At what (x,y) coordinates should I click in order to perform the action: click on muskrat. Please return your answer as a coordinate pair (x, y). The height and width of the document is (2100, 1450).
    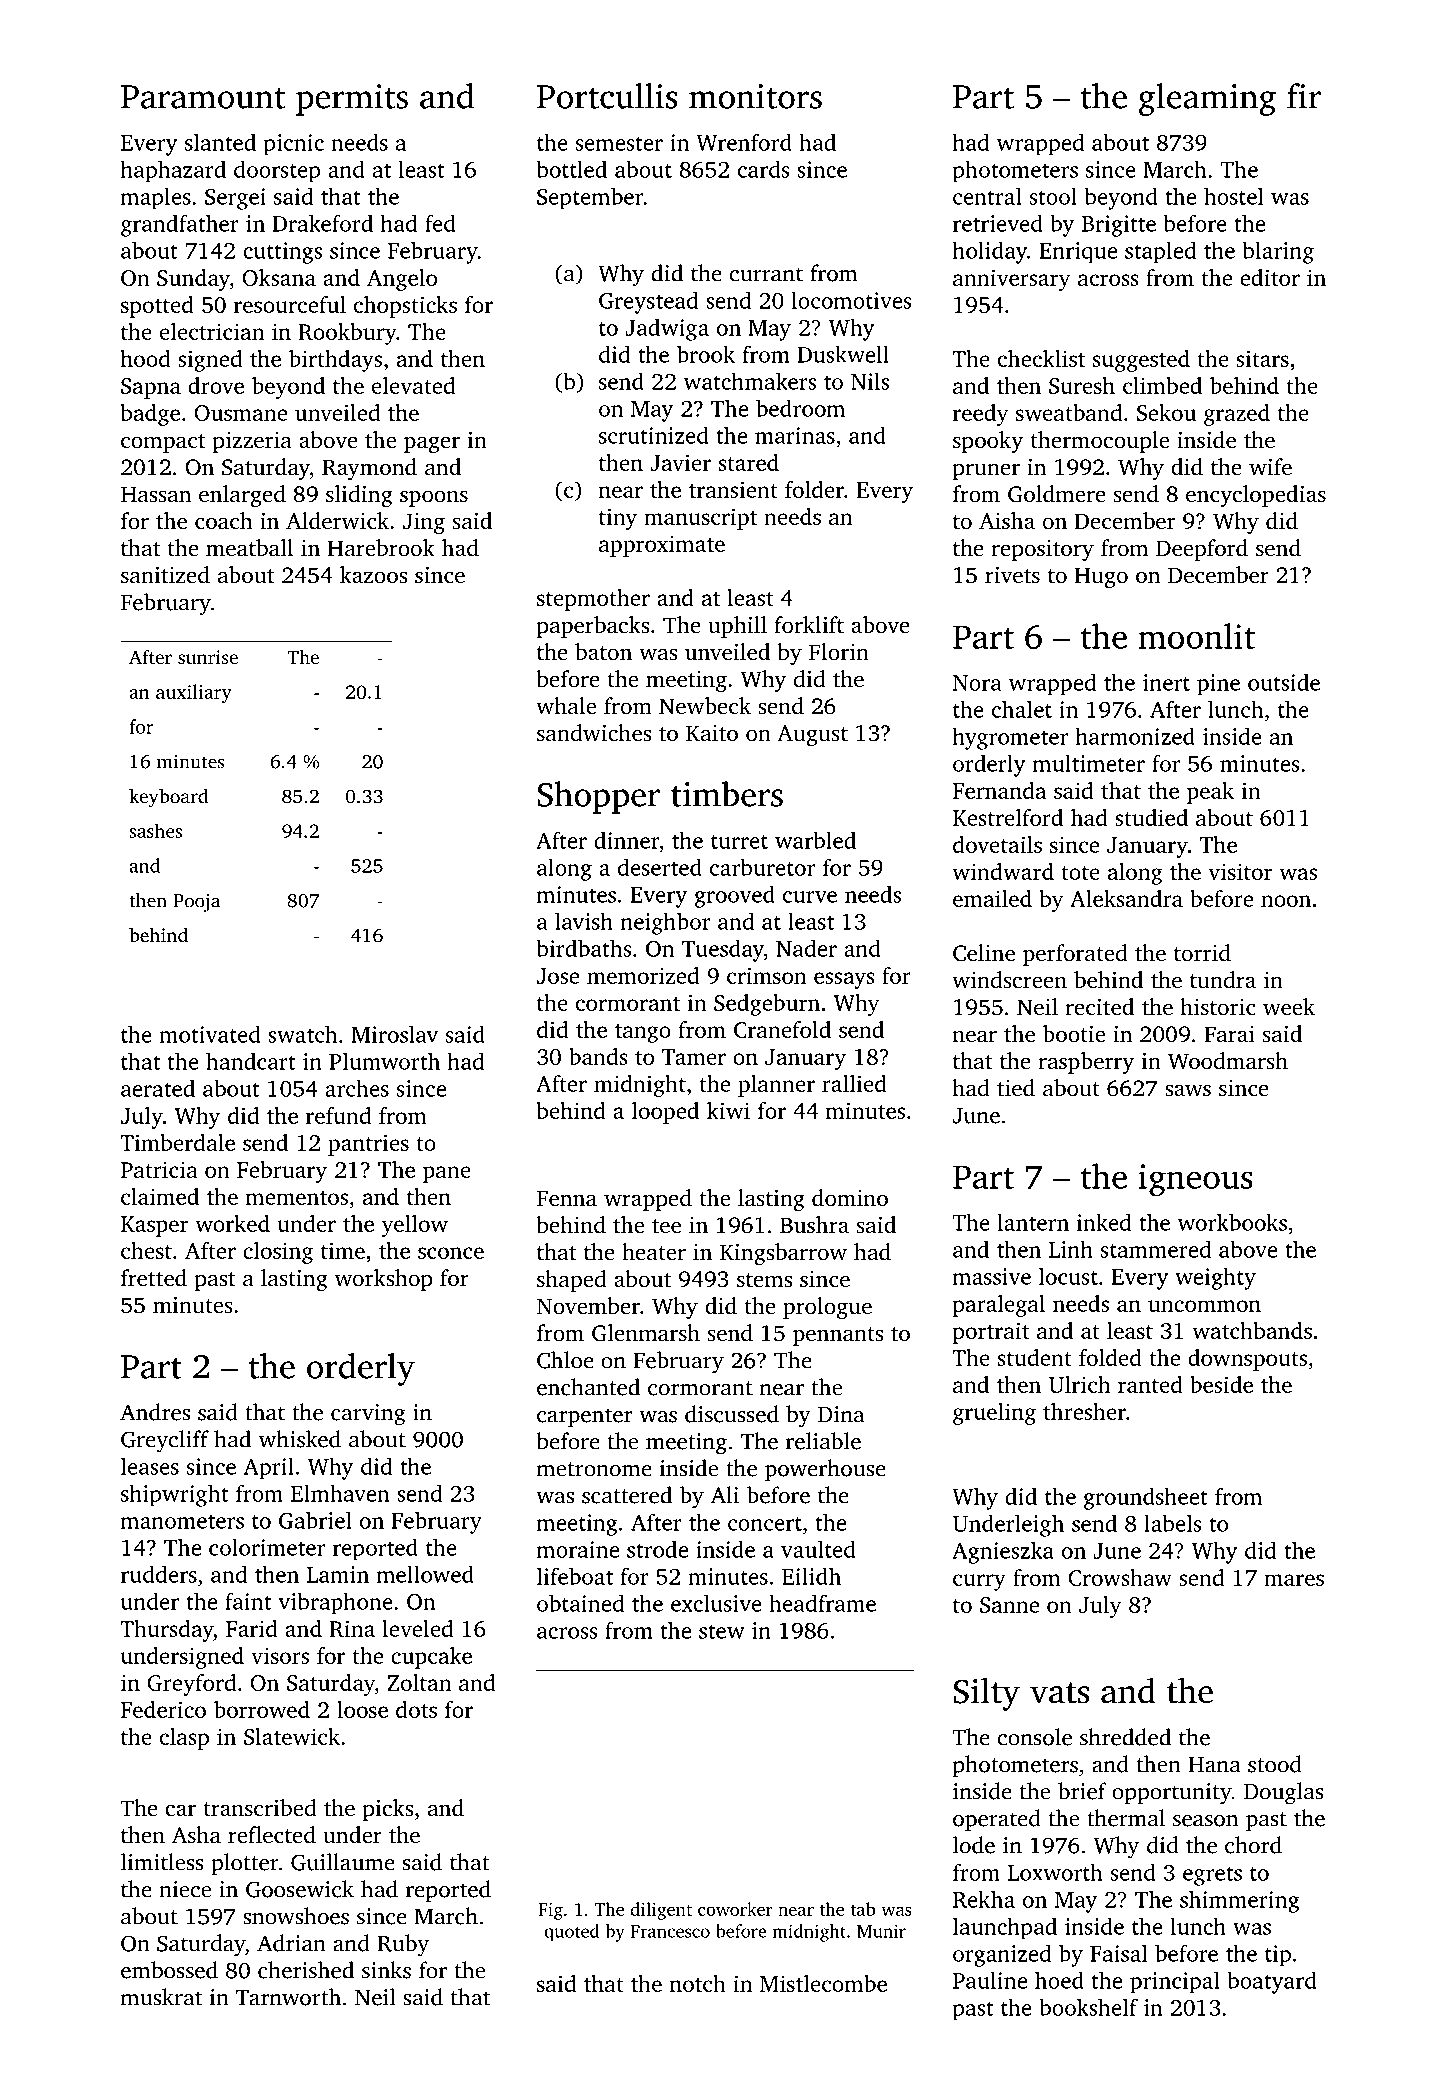
    Looking at the image, I should click on (161, 1997).
